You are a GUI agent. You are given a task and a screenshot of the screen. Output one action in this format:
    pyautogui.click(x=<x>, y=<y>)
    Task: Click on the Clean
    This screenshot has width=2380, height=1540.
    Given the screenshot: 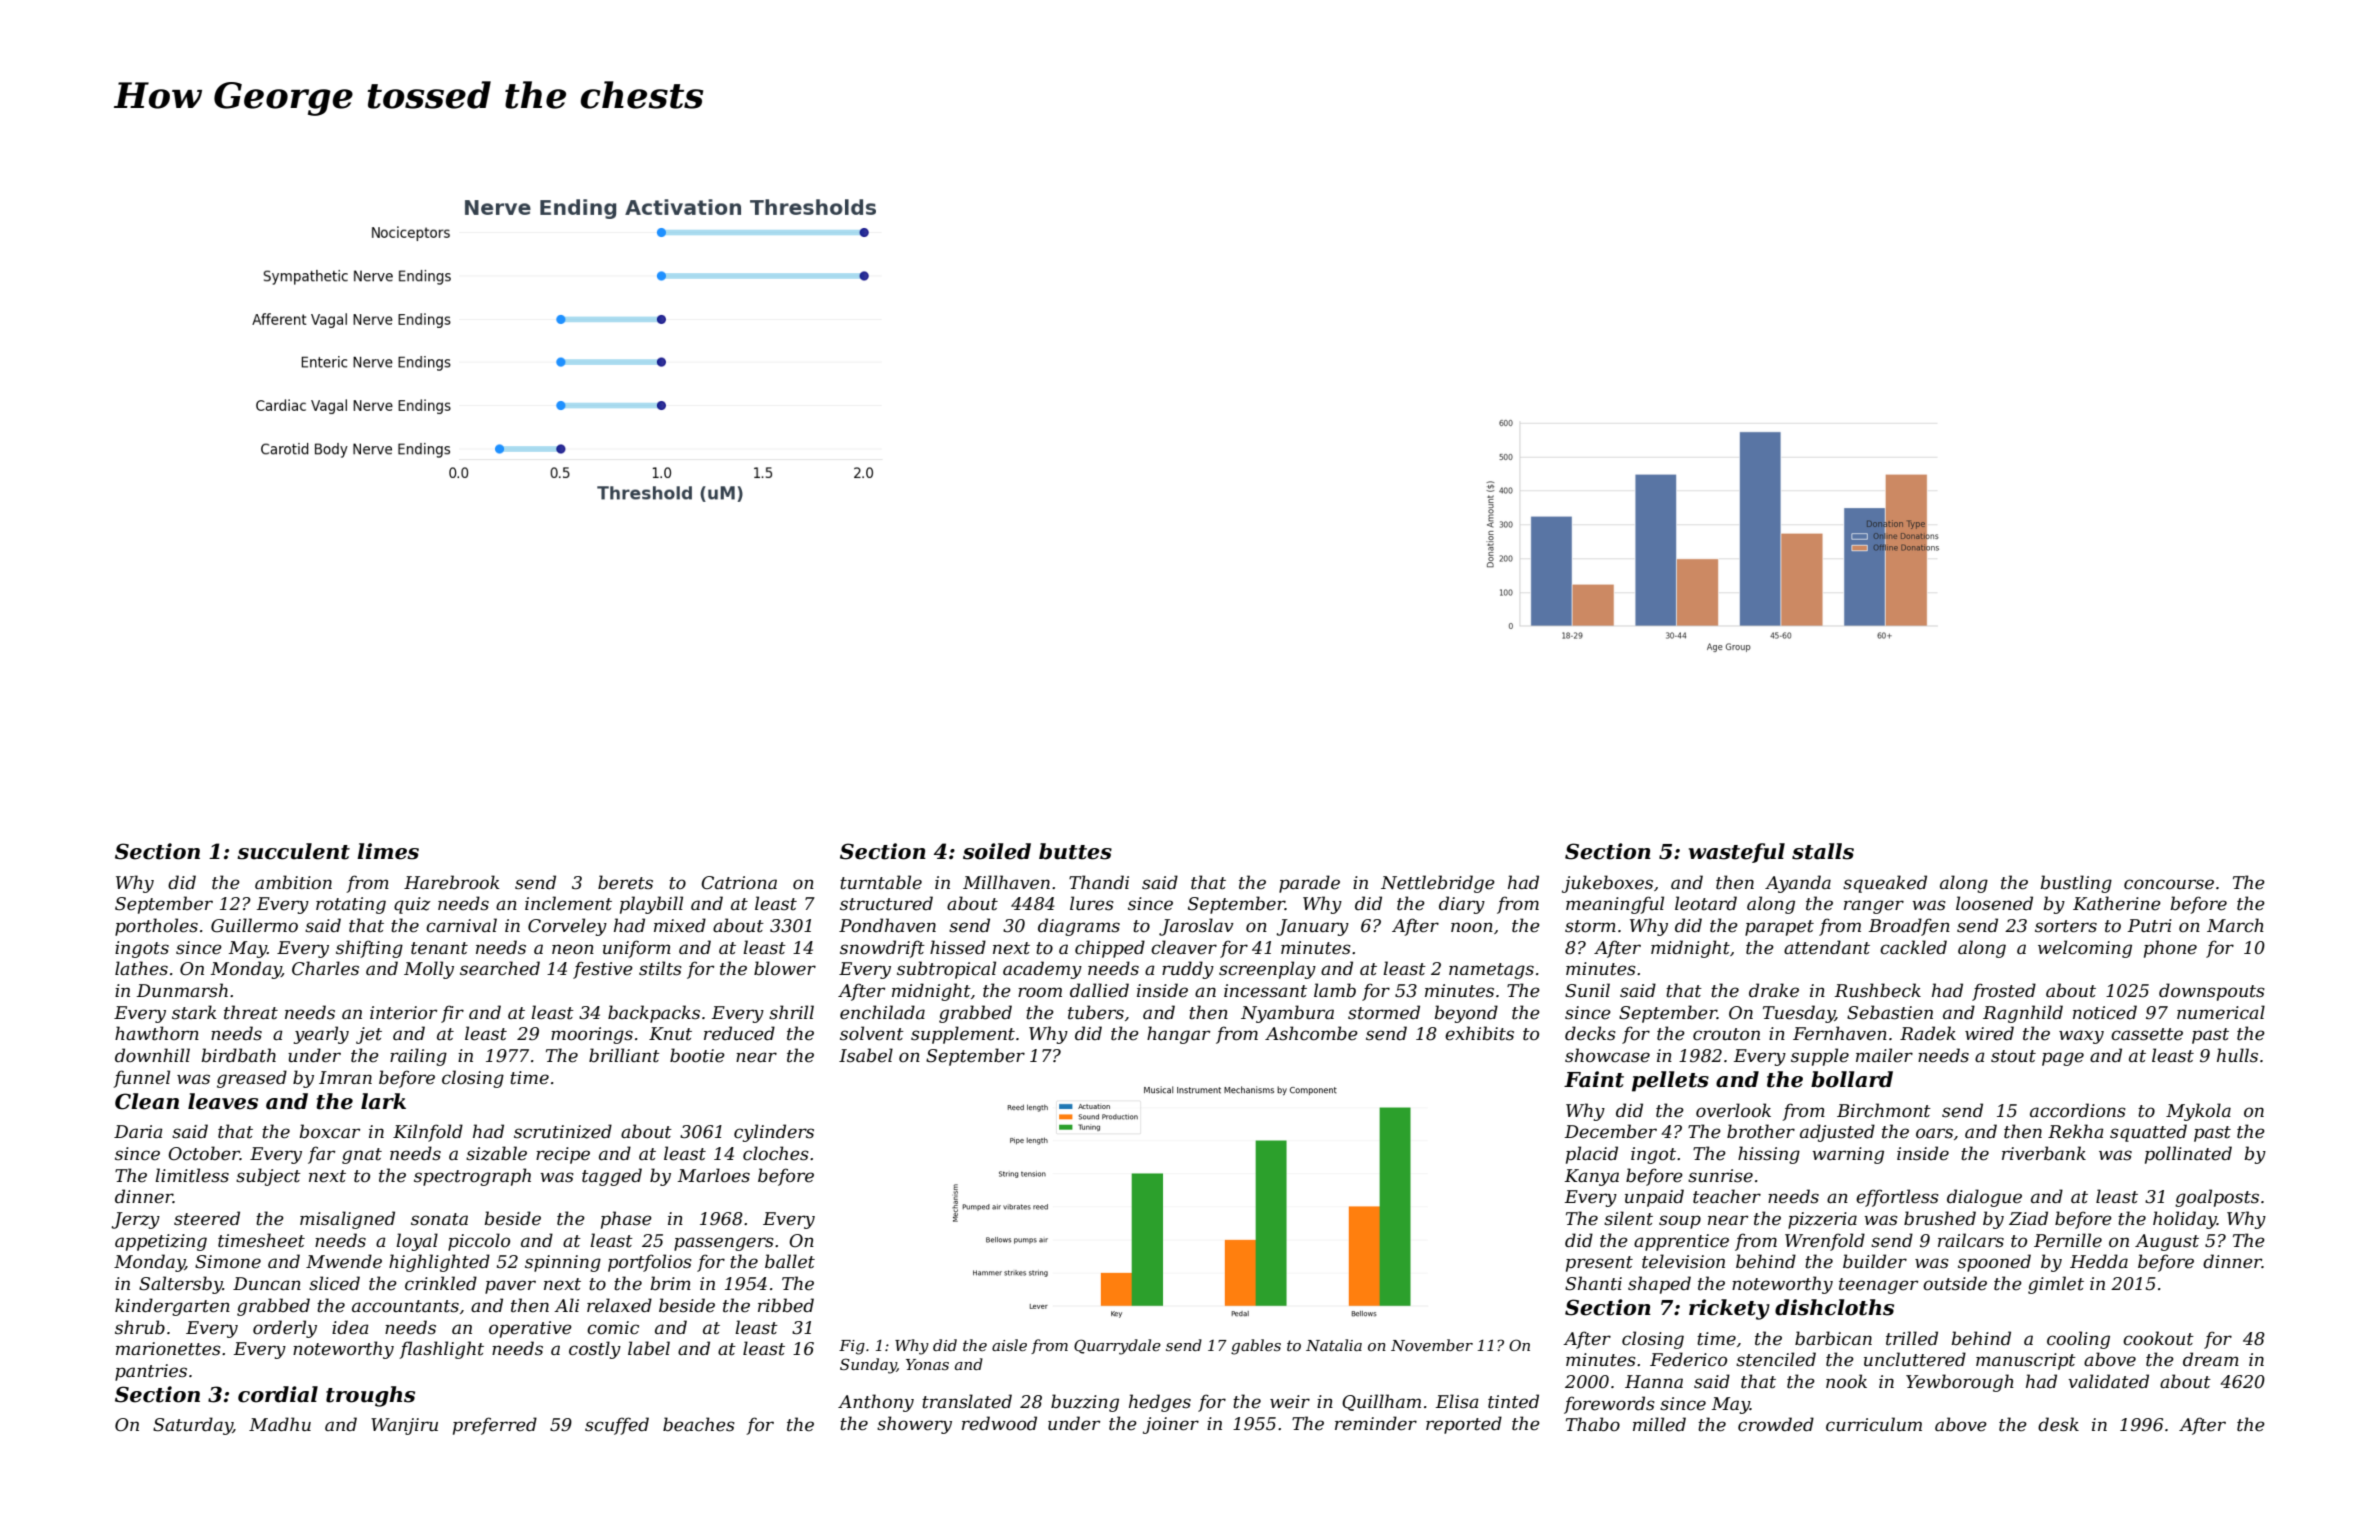 What is the action you would take?
    pyautogui.click(x=147, y=1101)
